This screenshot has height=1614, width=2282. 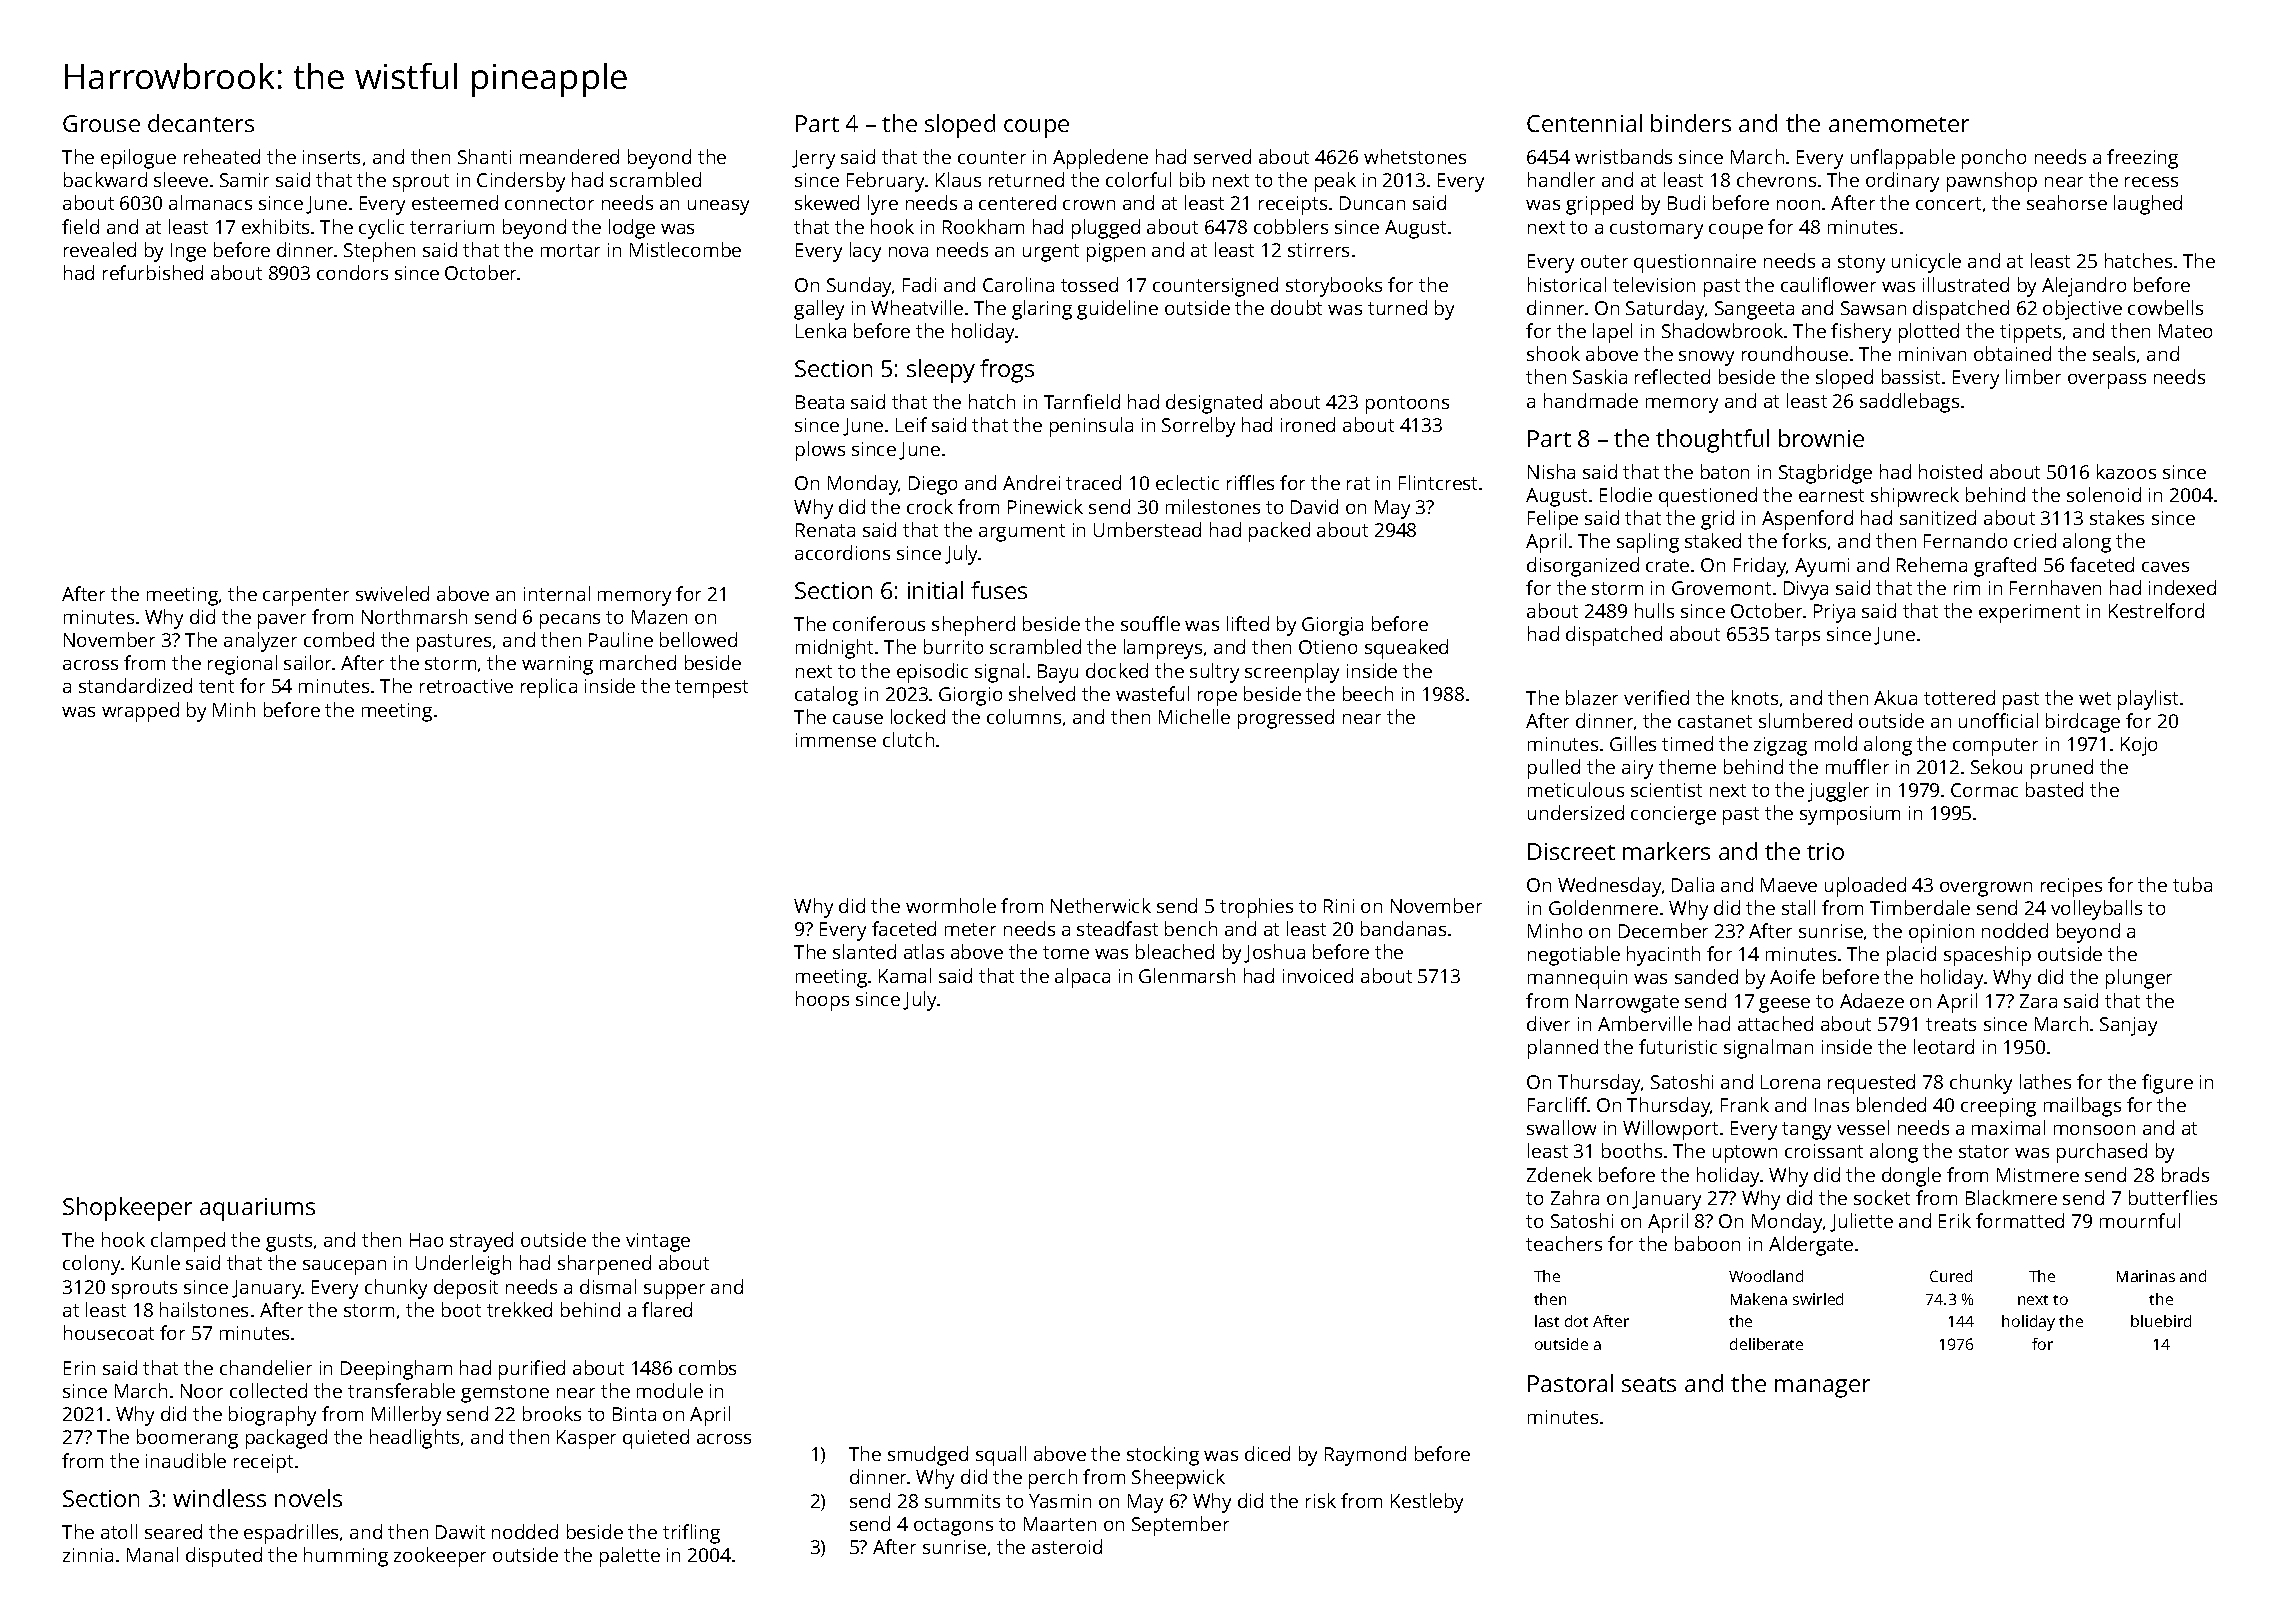 What do you see at coordinates (2161, 1321) in the screenshot?
I see `bluebird` at bounding box center [2161, 1321].
